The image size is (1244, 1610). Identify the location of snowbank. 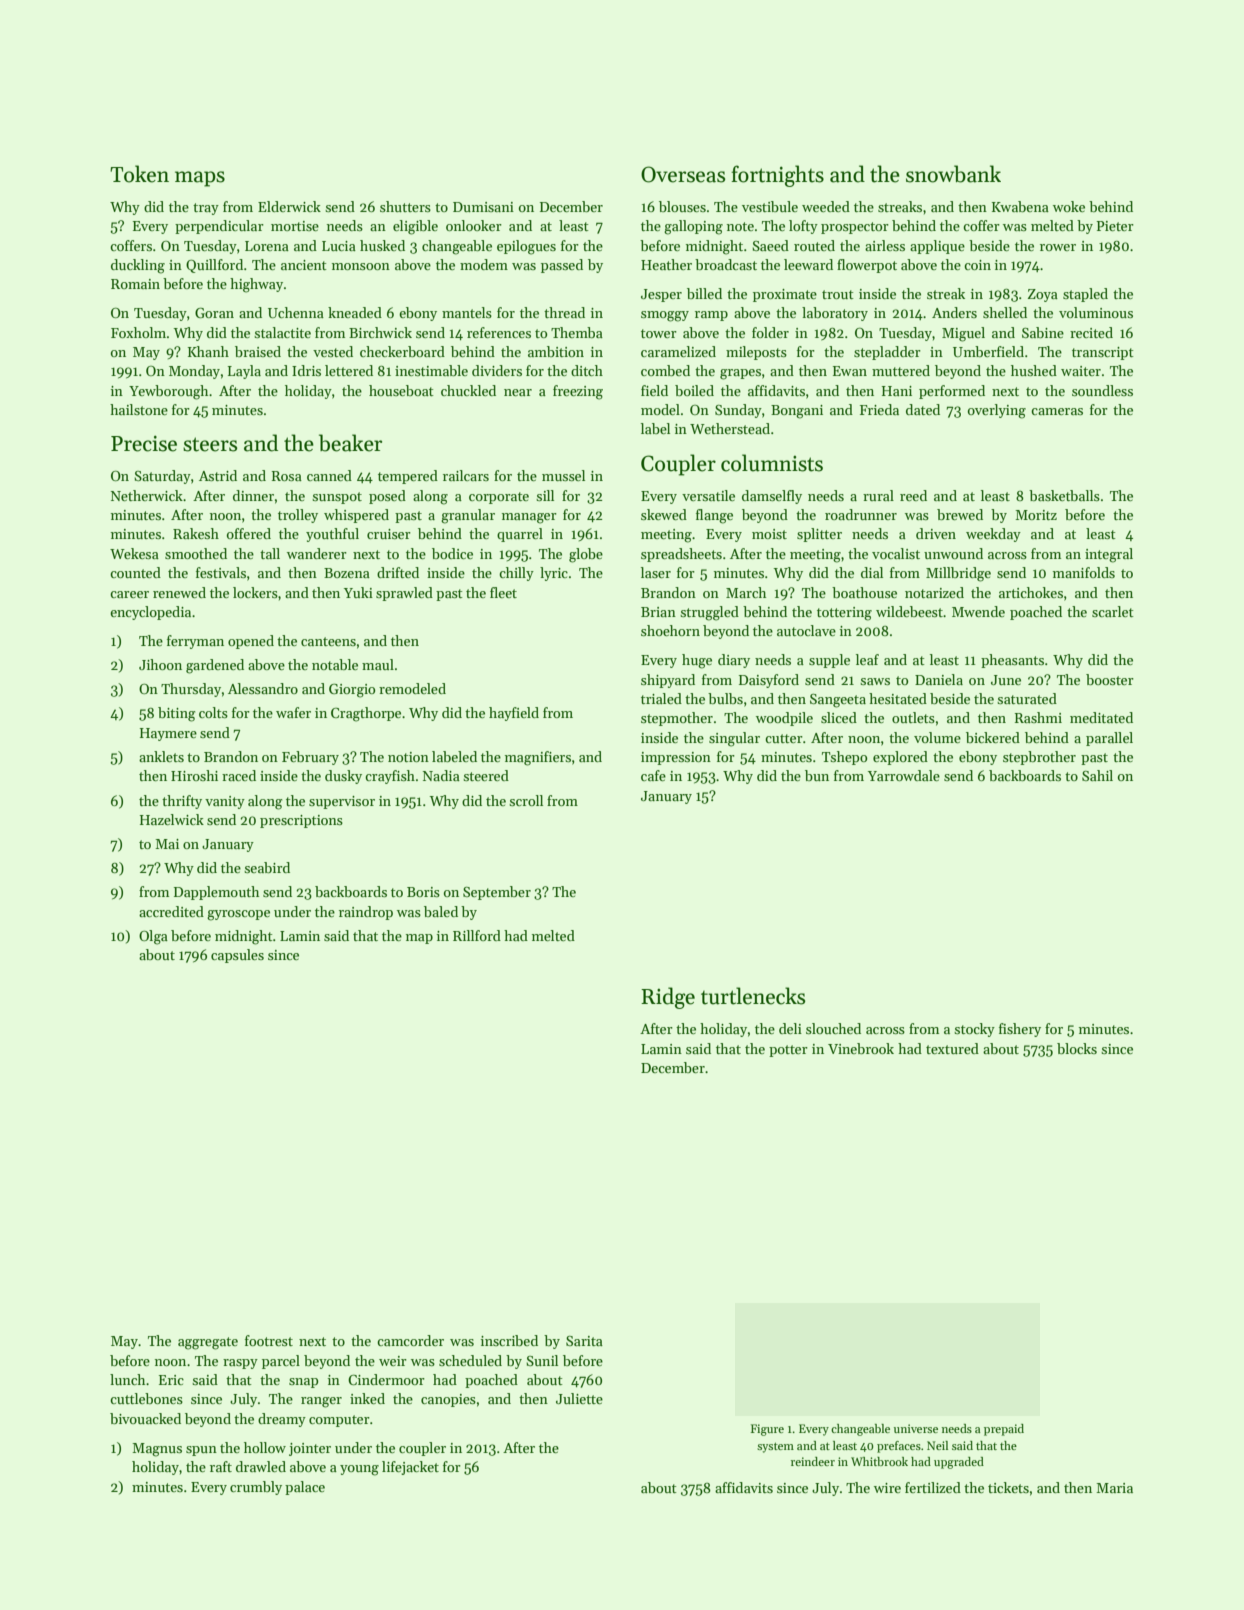
(953, 174).
